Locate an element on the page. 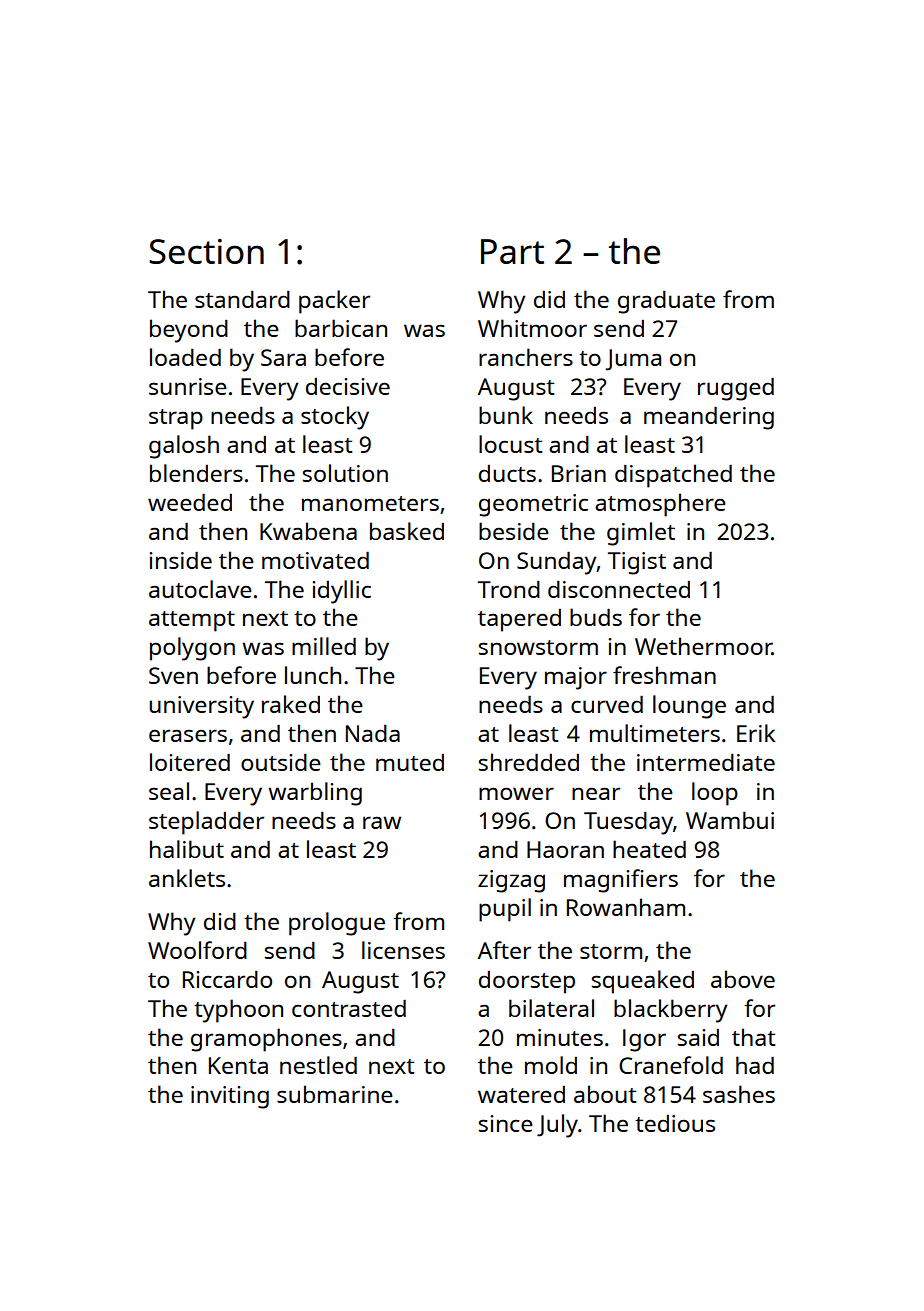 The height and width of the image is (1311, 924). idyllic is located at coordinates (341, 592).
